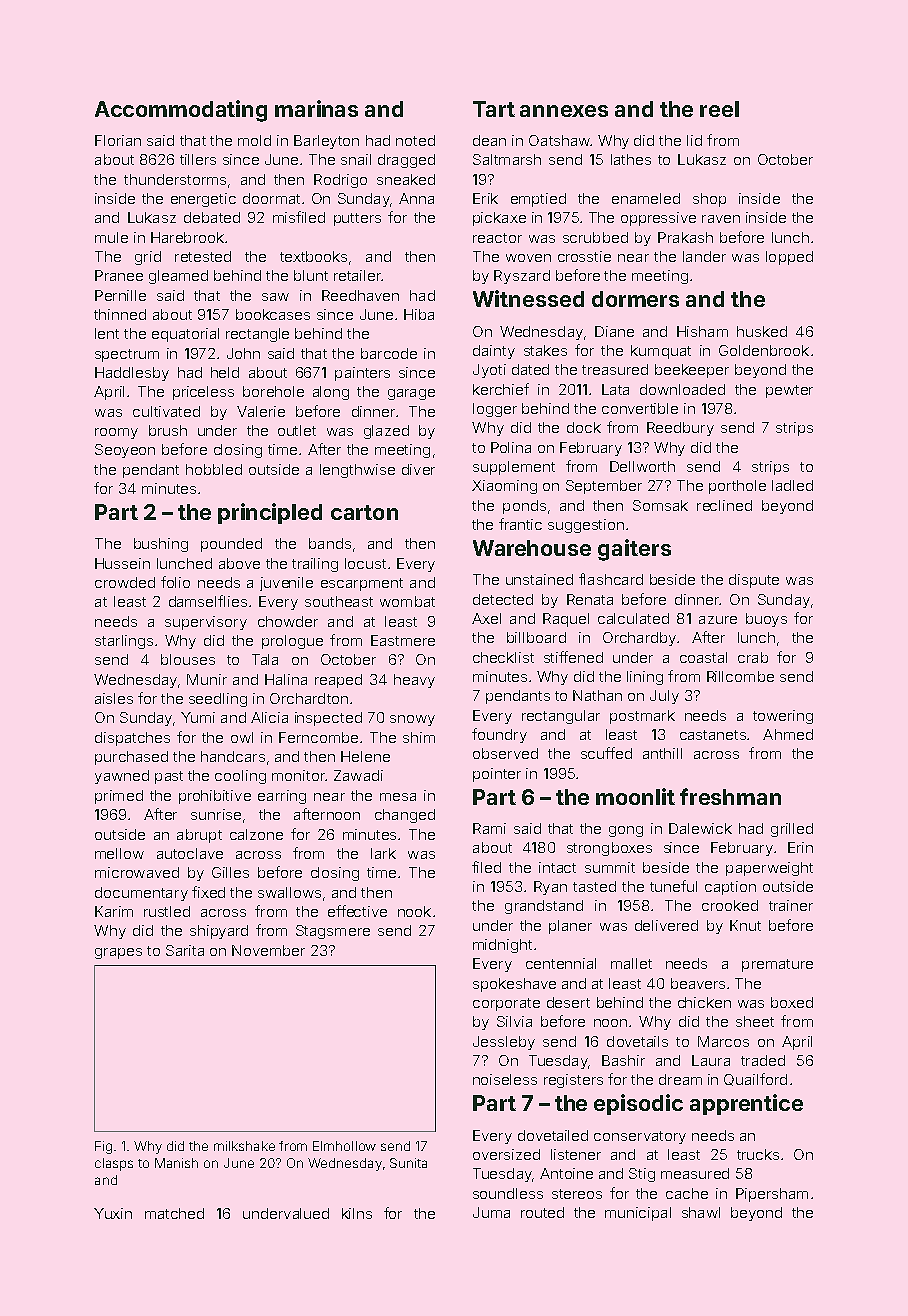  Describe the element at coordinates (561, 963) in the screenshot. I see `centennial` at that location.
